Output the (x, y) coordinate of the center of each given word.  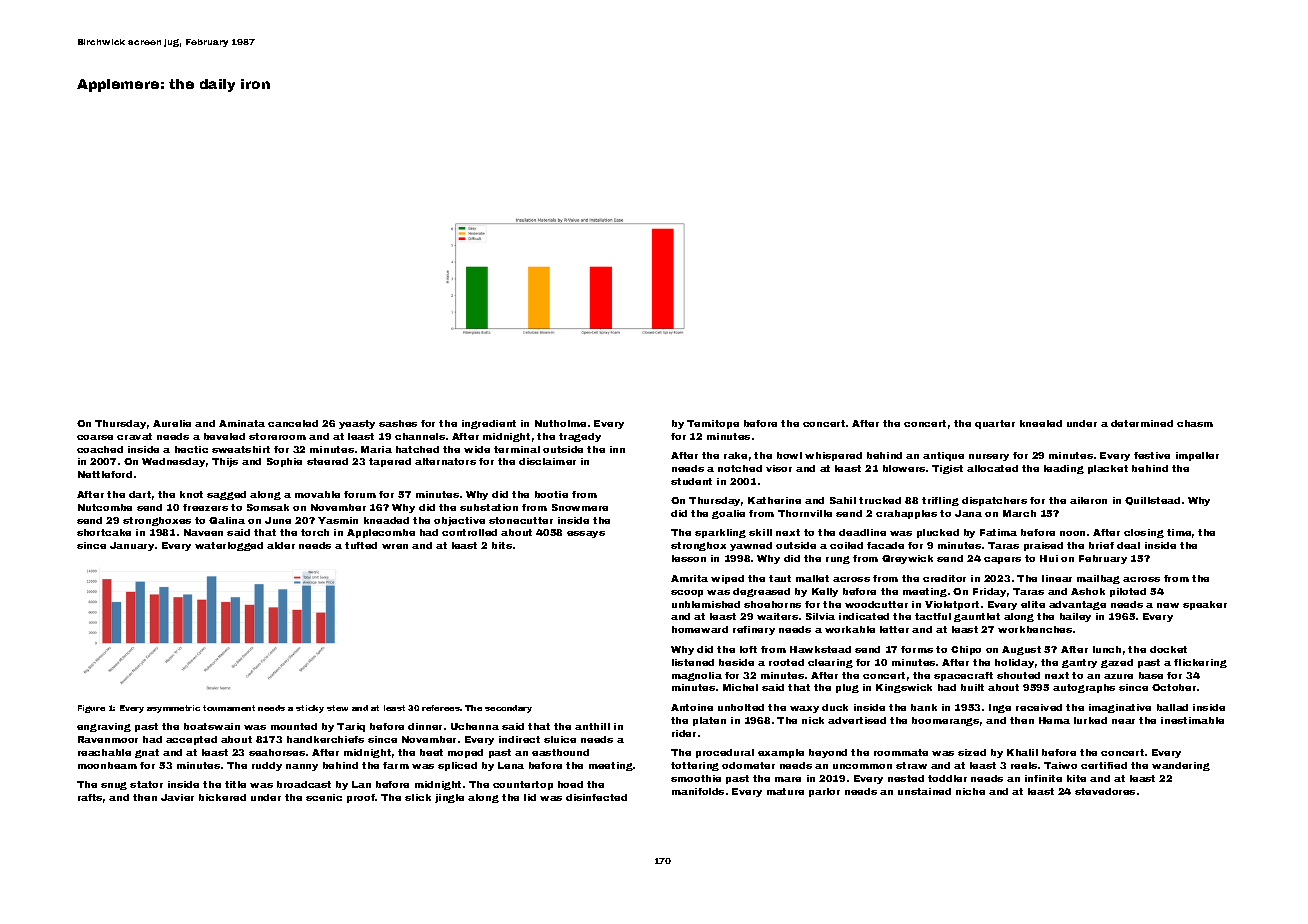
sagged (226, 495)
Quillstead (1152, 501)
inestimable (1192, 720)
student (691, 481)
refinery (754, 630)
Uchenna (475, 726)
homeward (700, 629)
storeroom (277, 436)
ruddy (267, 766)
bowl (789, 455)
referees (441, 708)
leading (1064, 469)
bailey (1075, 617)
